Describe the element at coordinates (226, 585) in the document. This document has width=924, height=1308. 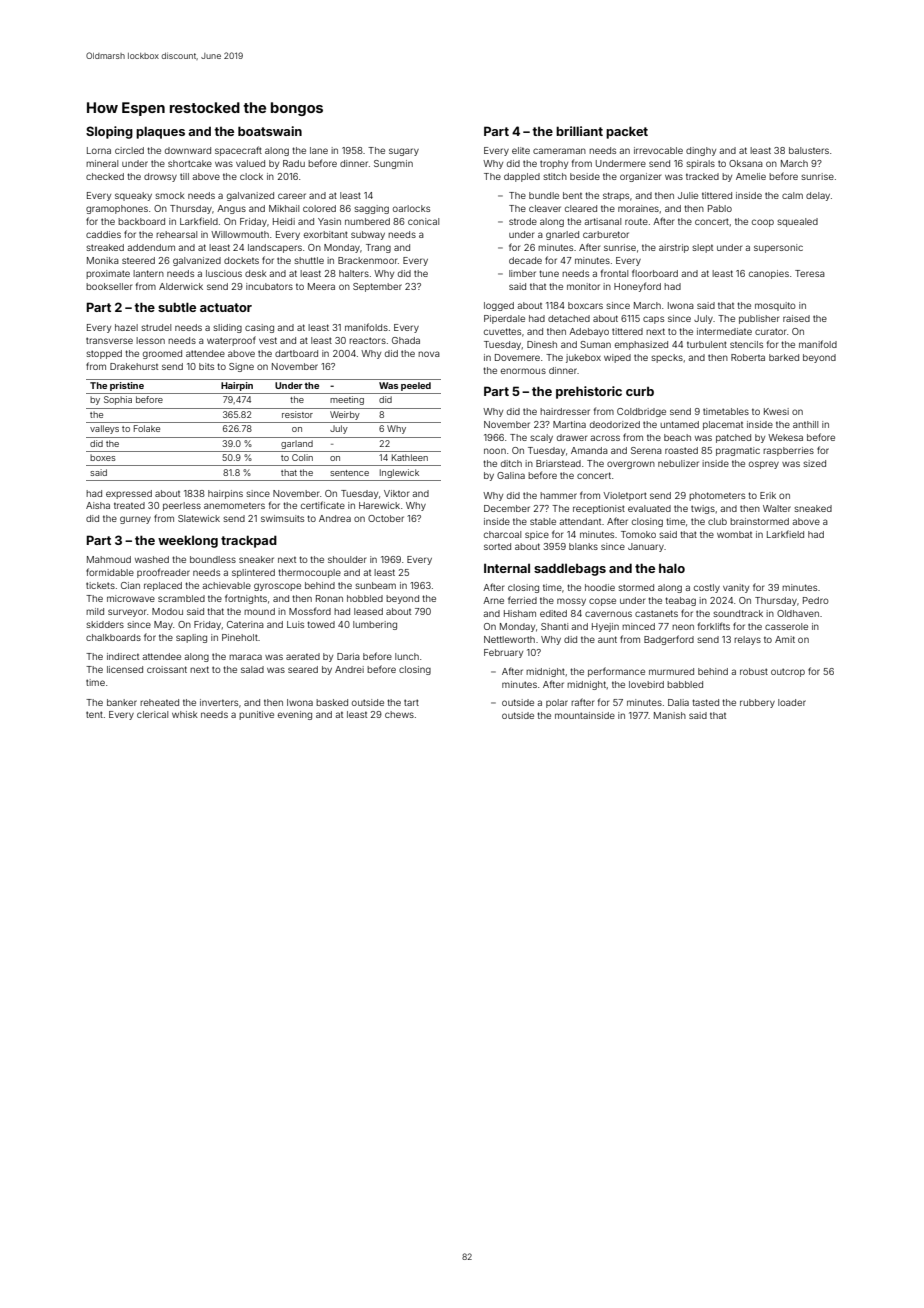
I see `achievable` at that location.
